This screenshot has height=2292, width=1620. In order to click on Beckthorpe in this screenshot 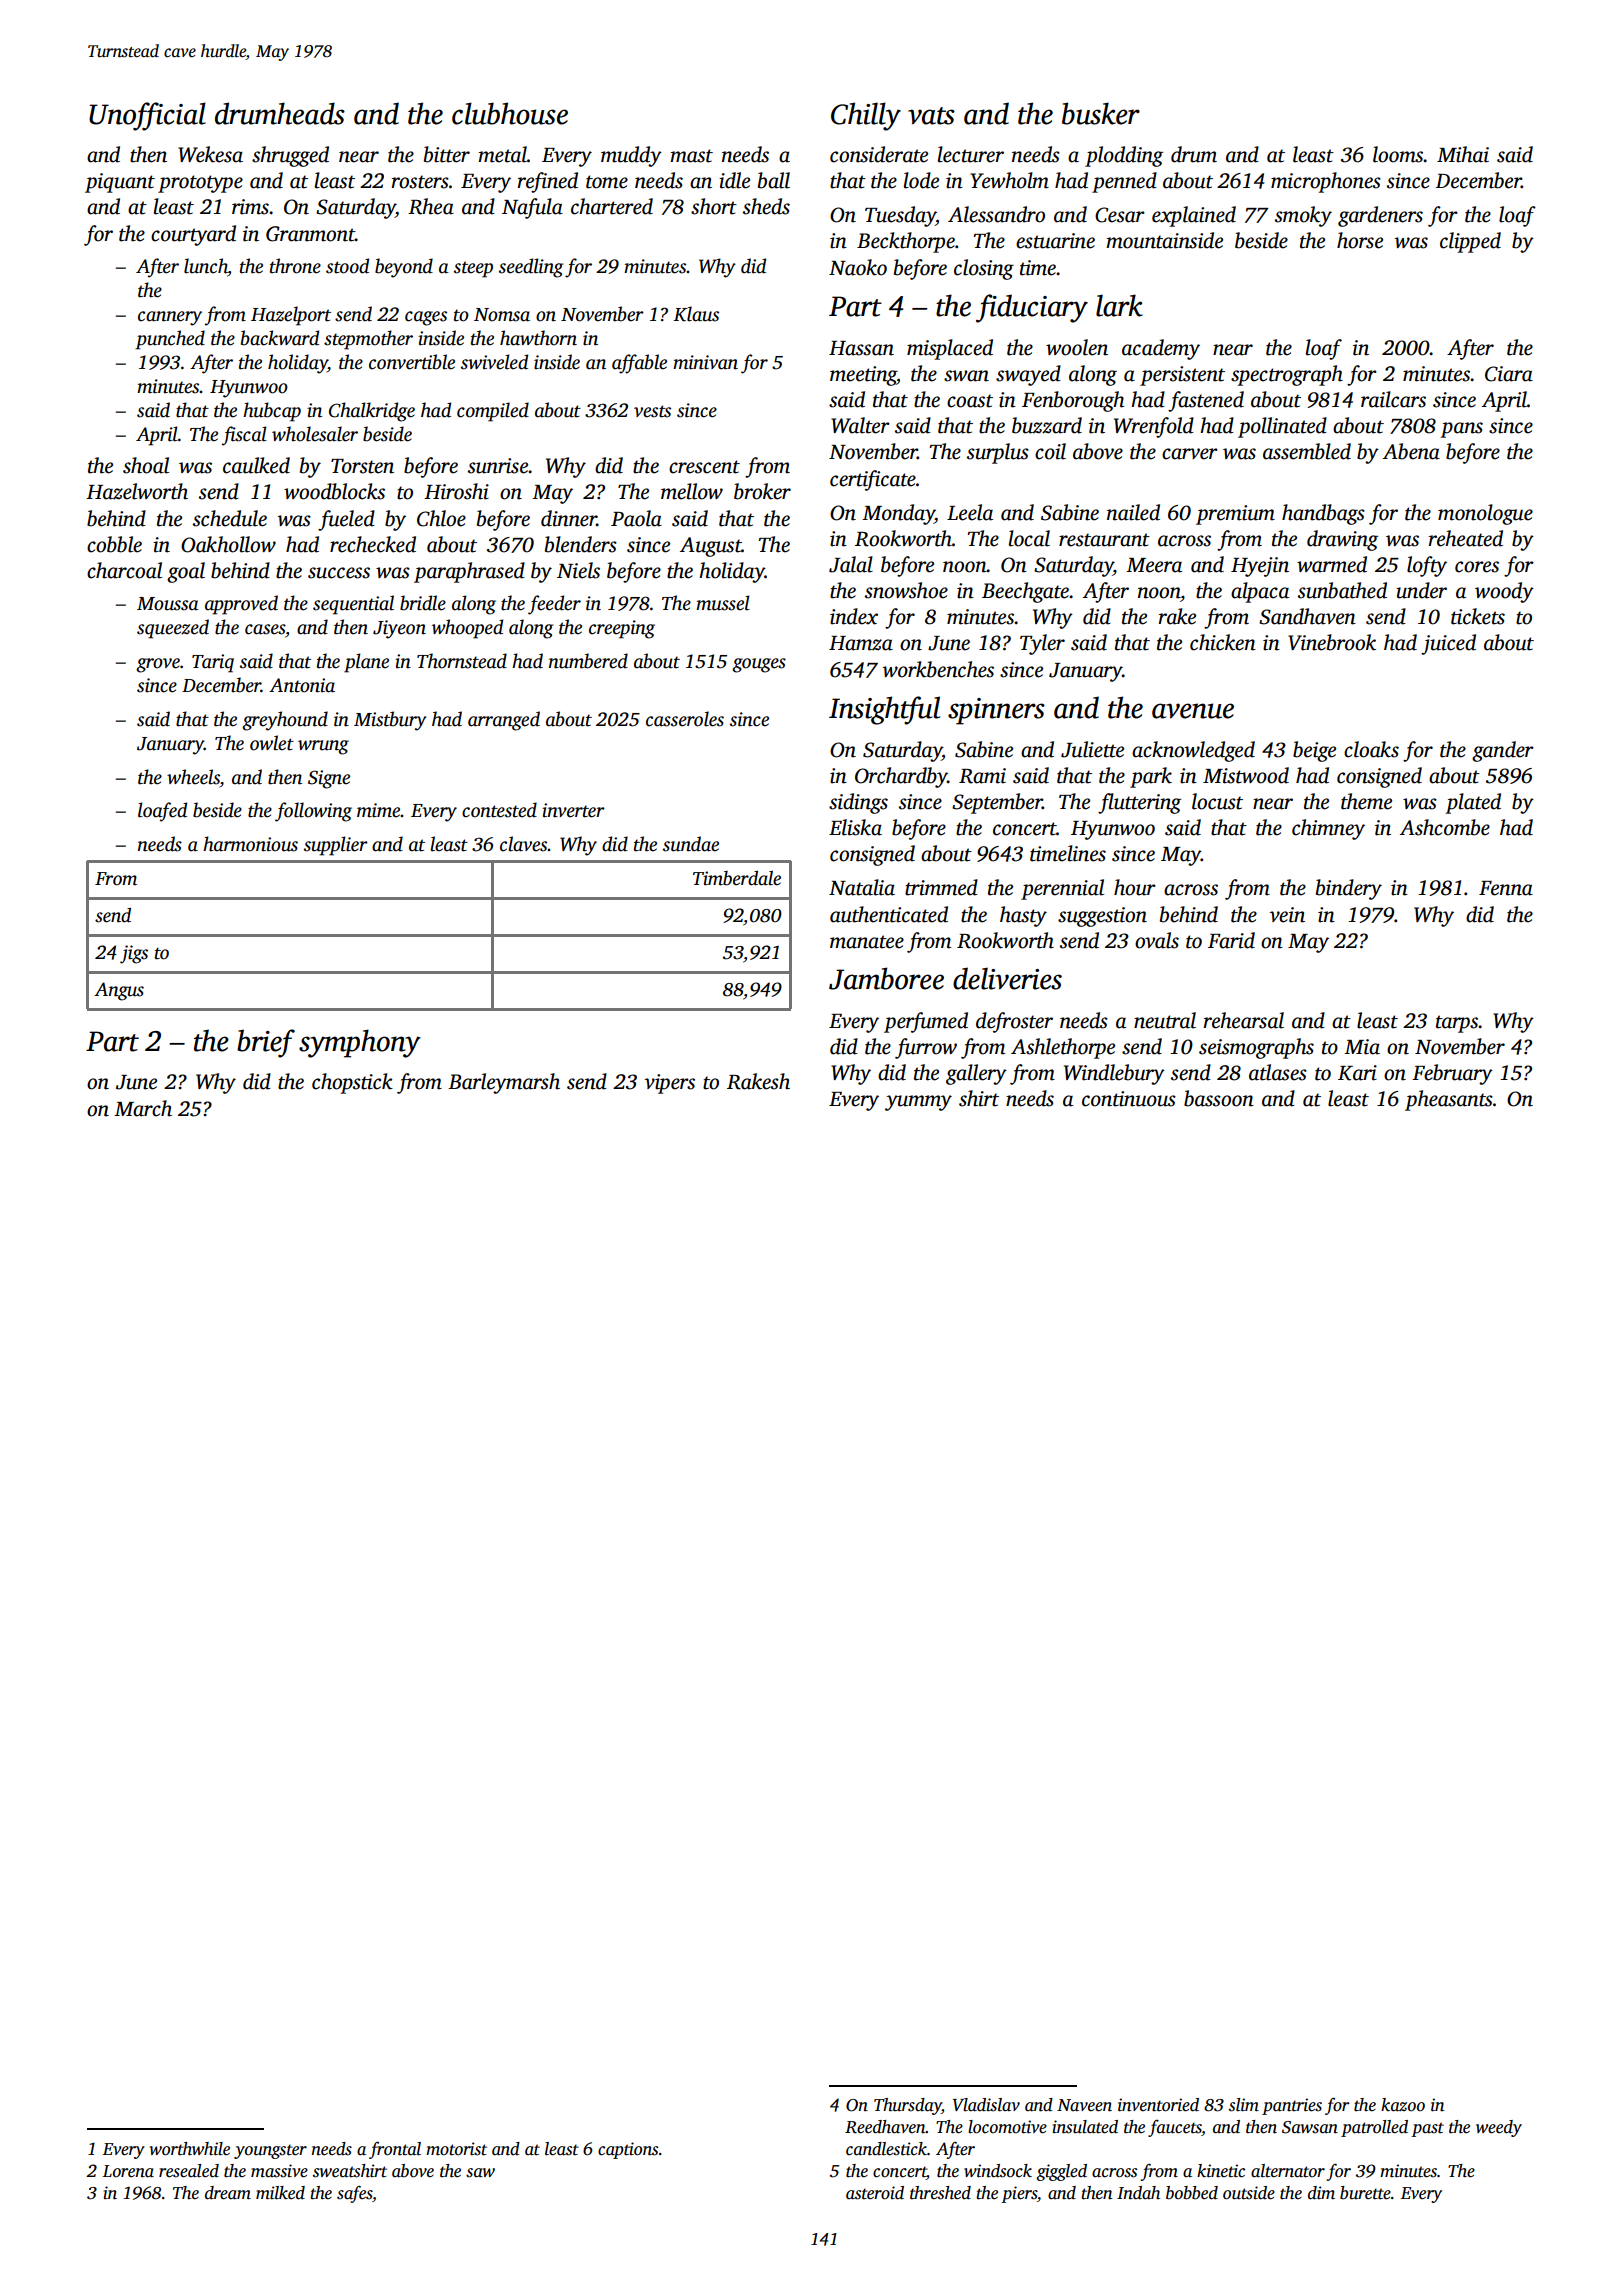, I will do `click(906, 242)`.
